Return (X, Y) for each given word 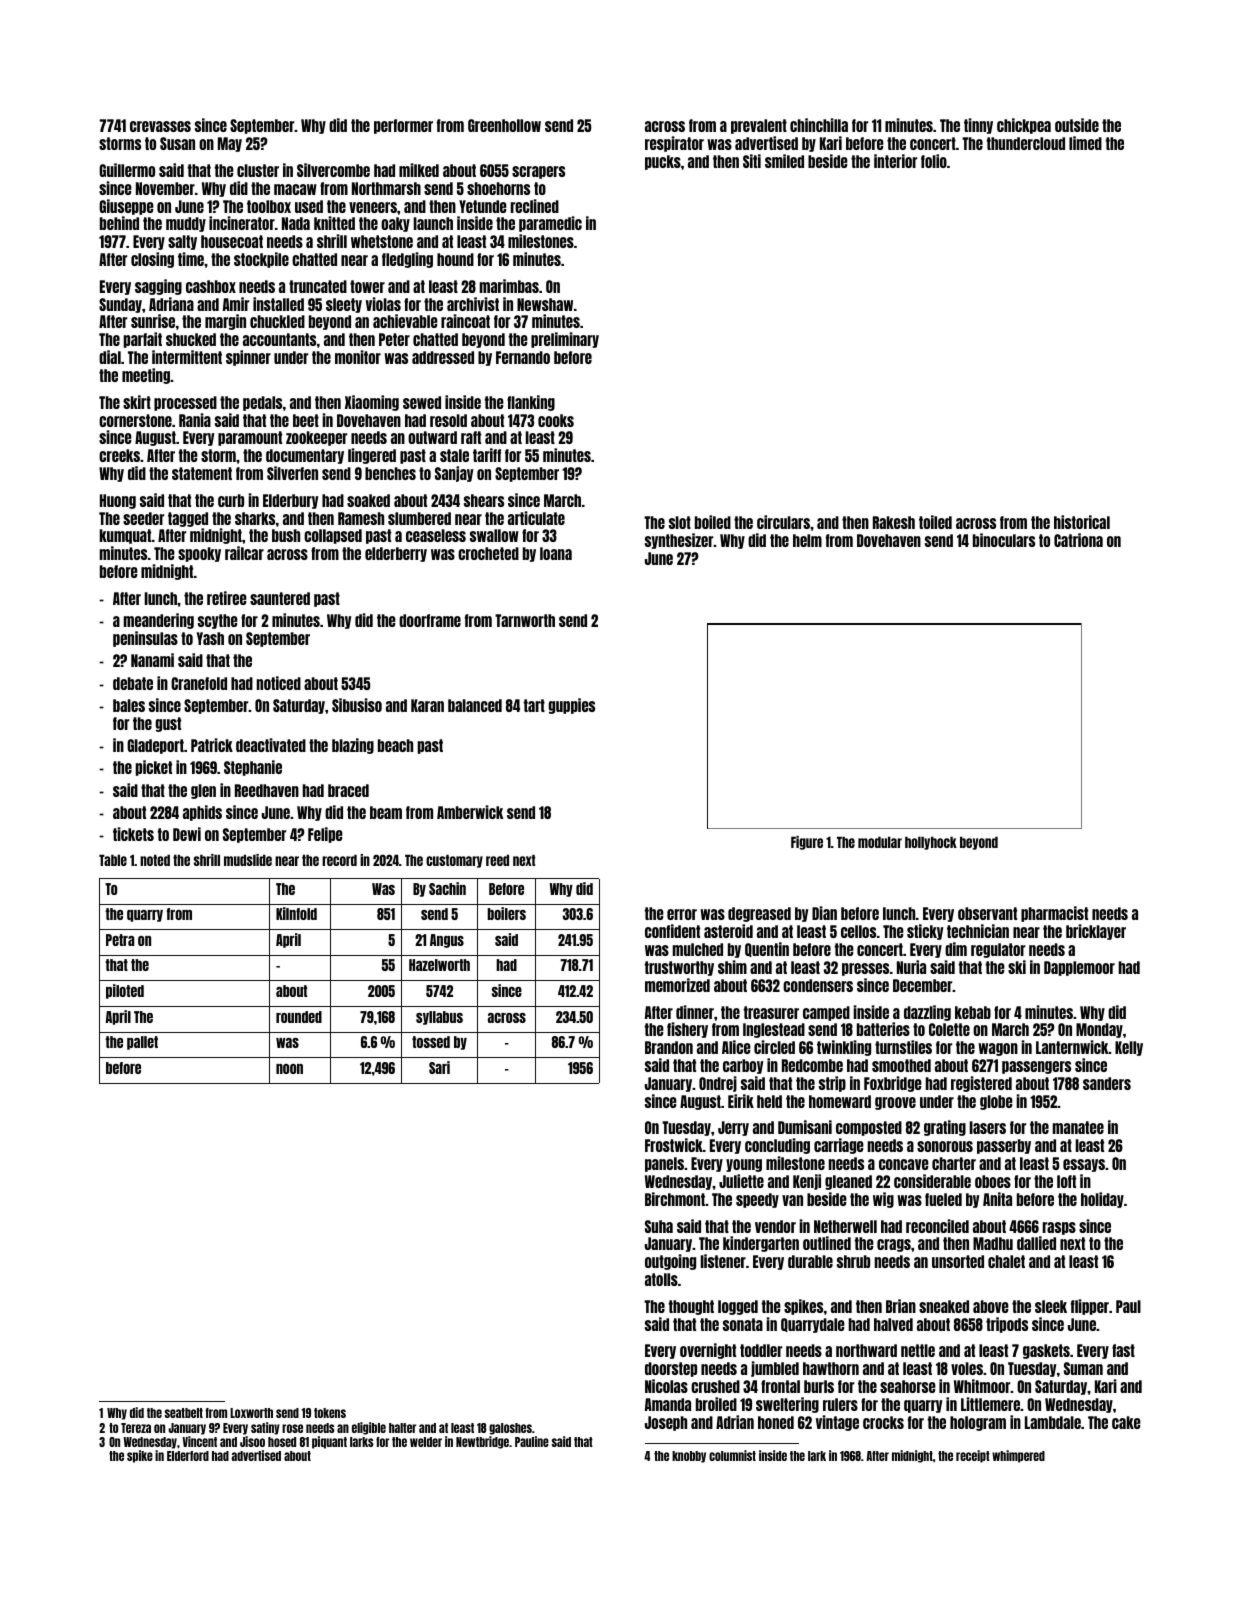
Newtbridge (482, 1442)
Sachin (447, 888)
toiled (935, 522)
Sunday (120, 305)
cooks (556, 420)
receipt (973, 1456)
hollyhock (931, 843)
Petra (120, 940)
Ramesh (361, 518)
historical (1082, 522)
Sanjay (454, 474)
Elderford (188, 1456)
